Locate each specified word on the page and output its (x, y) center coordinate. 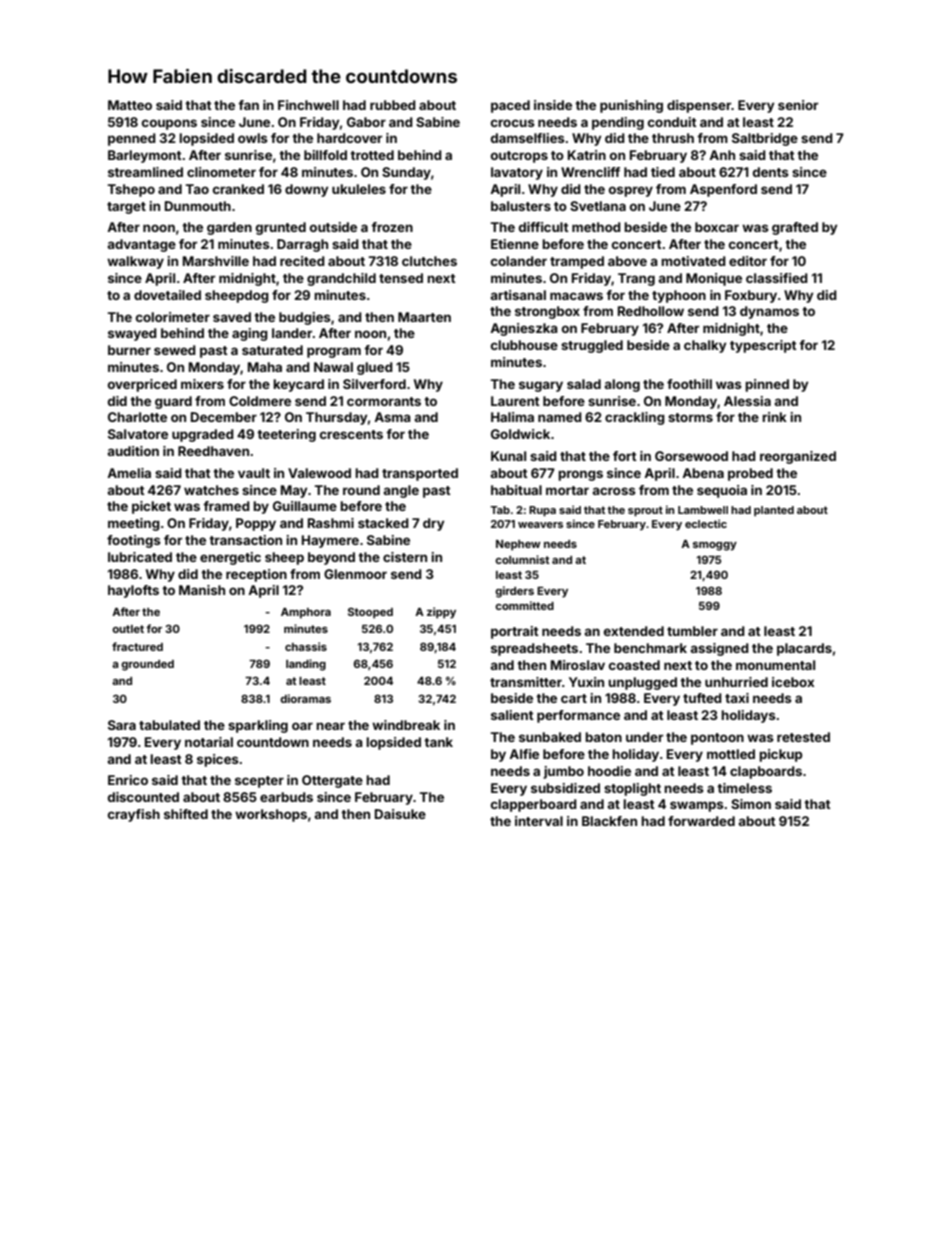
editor (748, 261)
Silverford (374, 384)
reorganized (798, 457)
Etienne (515, 244)
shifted (186, 814)
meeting (134, 524)
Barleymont (145, 156)
